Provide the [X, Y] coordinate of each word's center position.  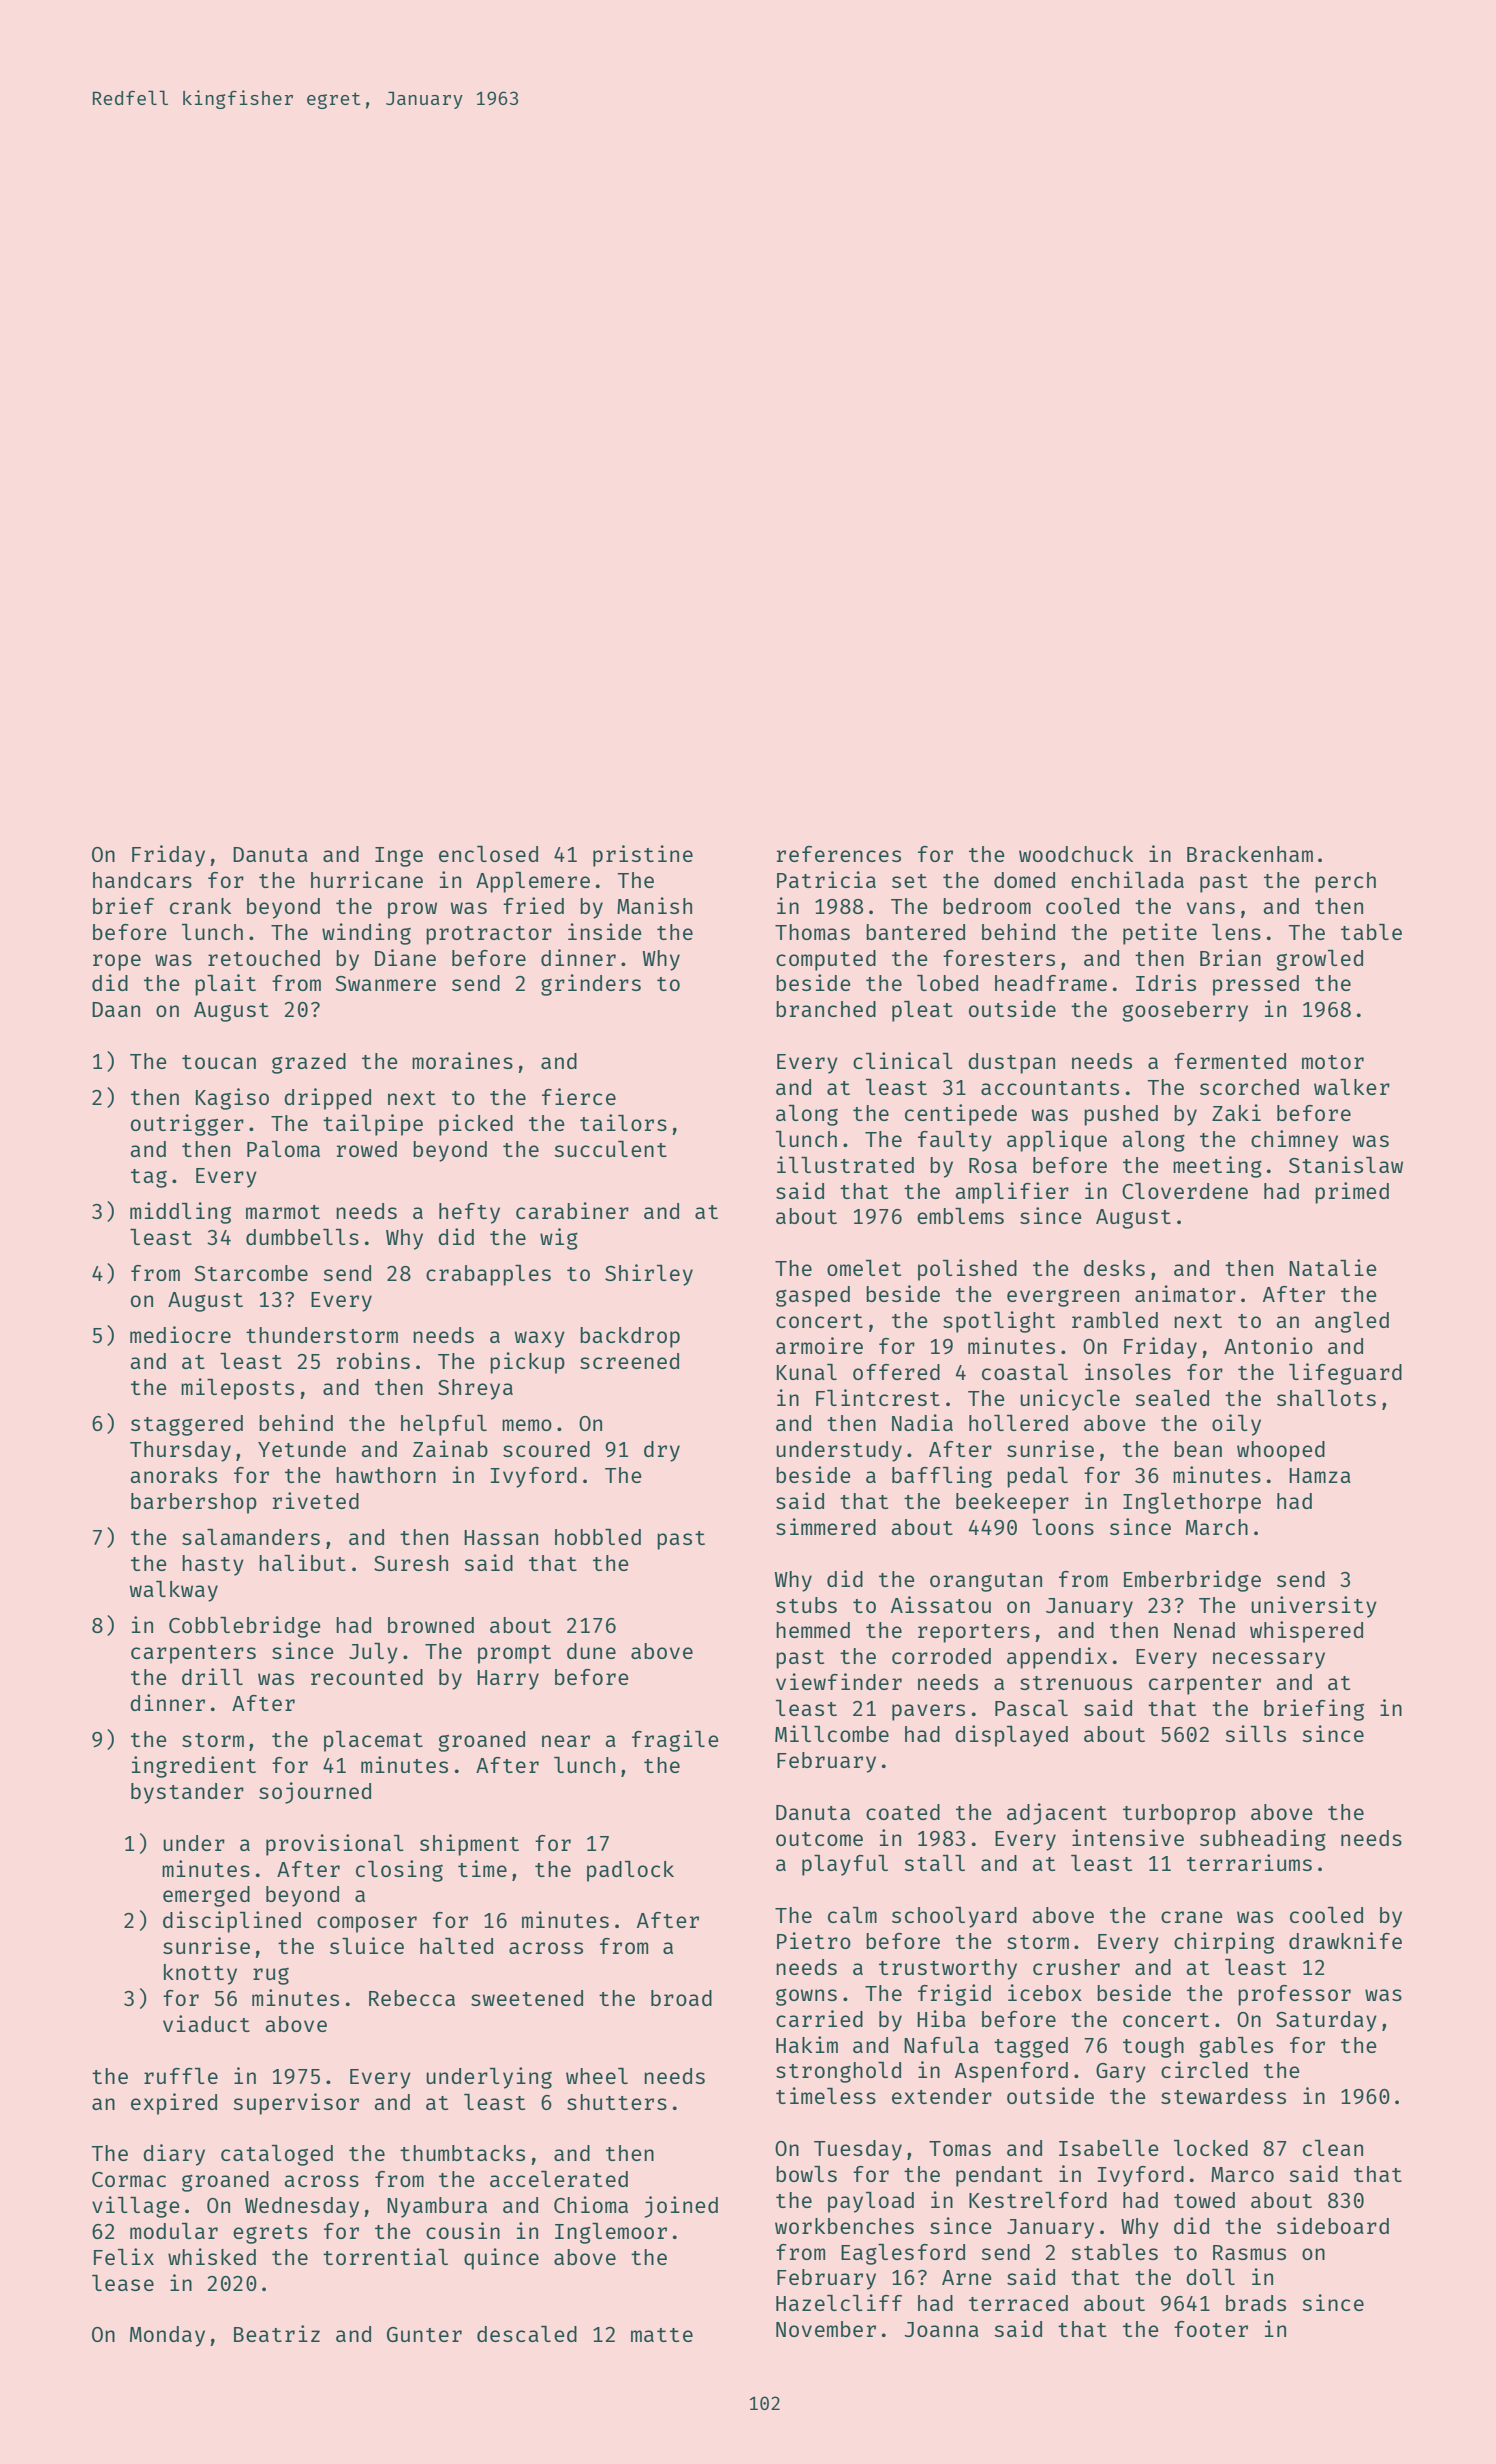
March [1217, 1527]
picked [476, 1125]
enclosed [488, 854]
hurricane [367, 879]
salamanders [251, 1537]
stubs [806, 1605]
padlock [630, 1871]
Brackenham [1250, 854]
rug [271, 1976]
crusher [1076, 1967]
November [826, 2329]
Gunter [424, 2334]
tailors [623, 1122]
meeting [1217, 1167]
